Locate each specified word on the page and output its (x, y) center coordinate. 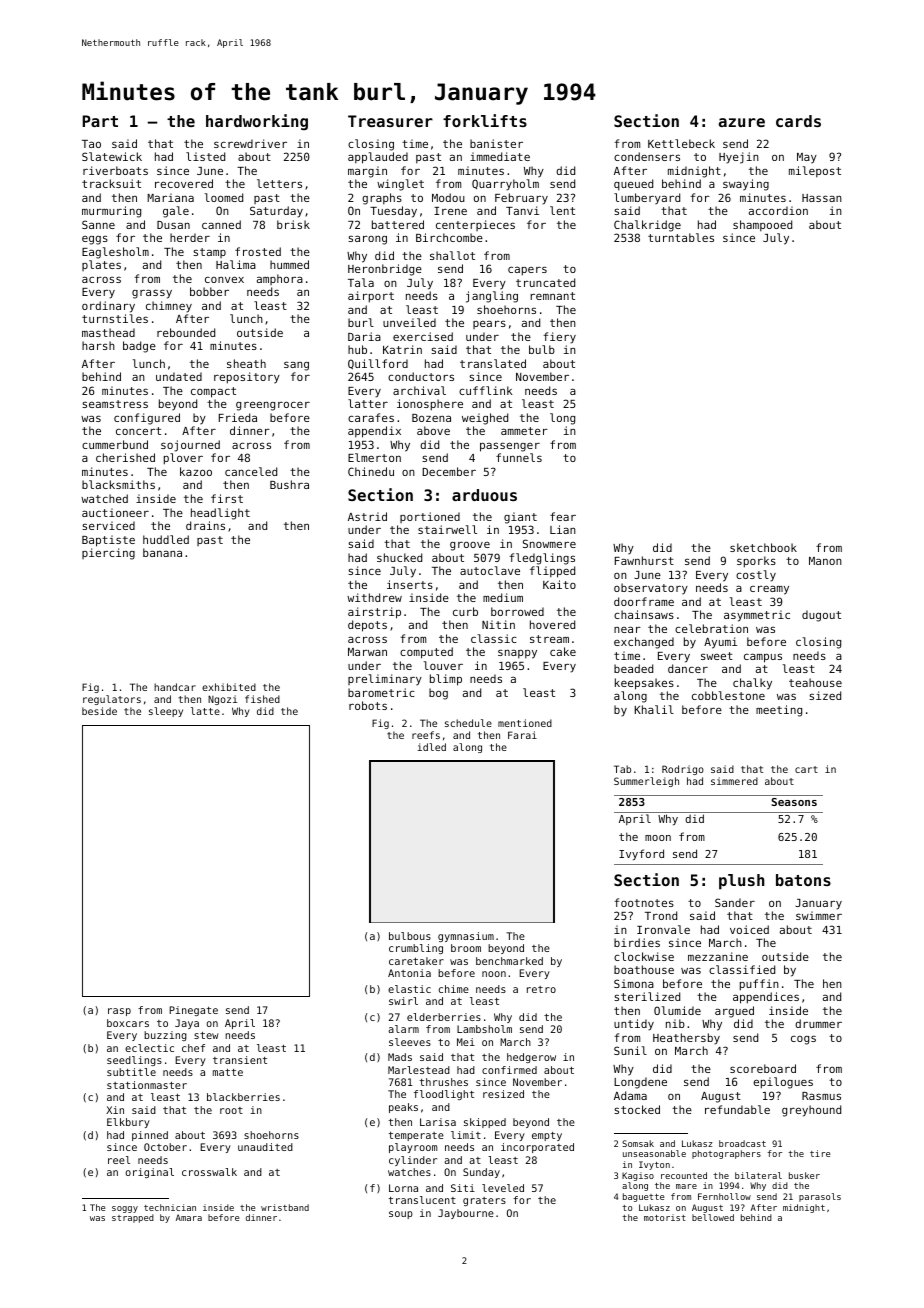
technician (170, 1207)
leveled (503, 1188)
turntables (681, 237)
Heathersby (686, 1039)
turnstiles (115, 318)
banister (496, 143)
